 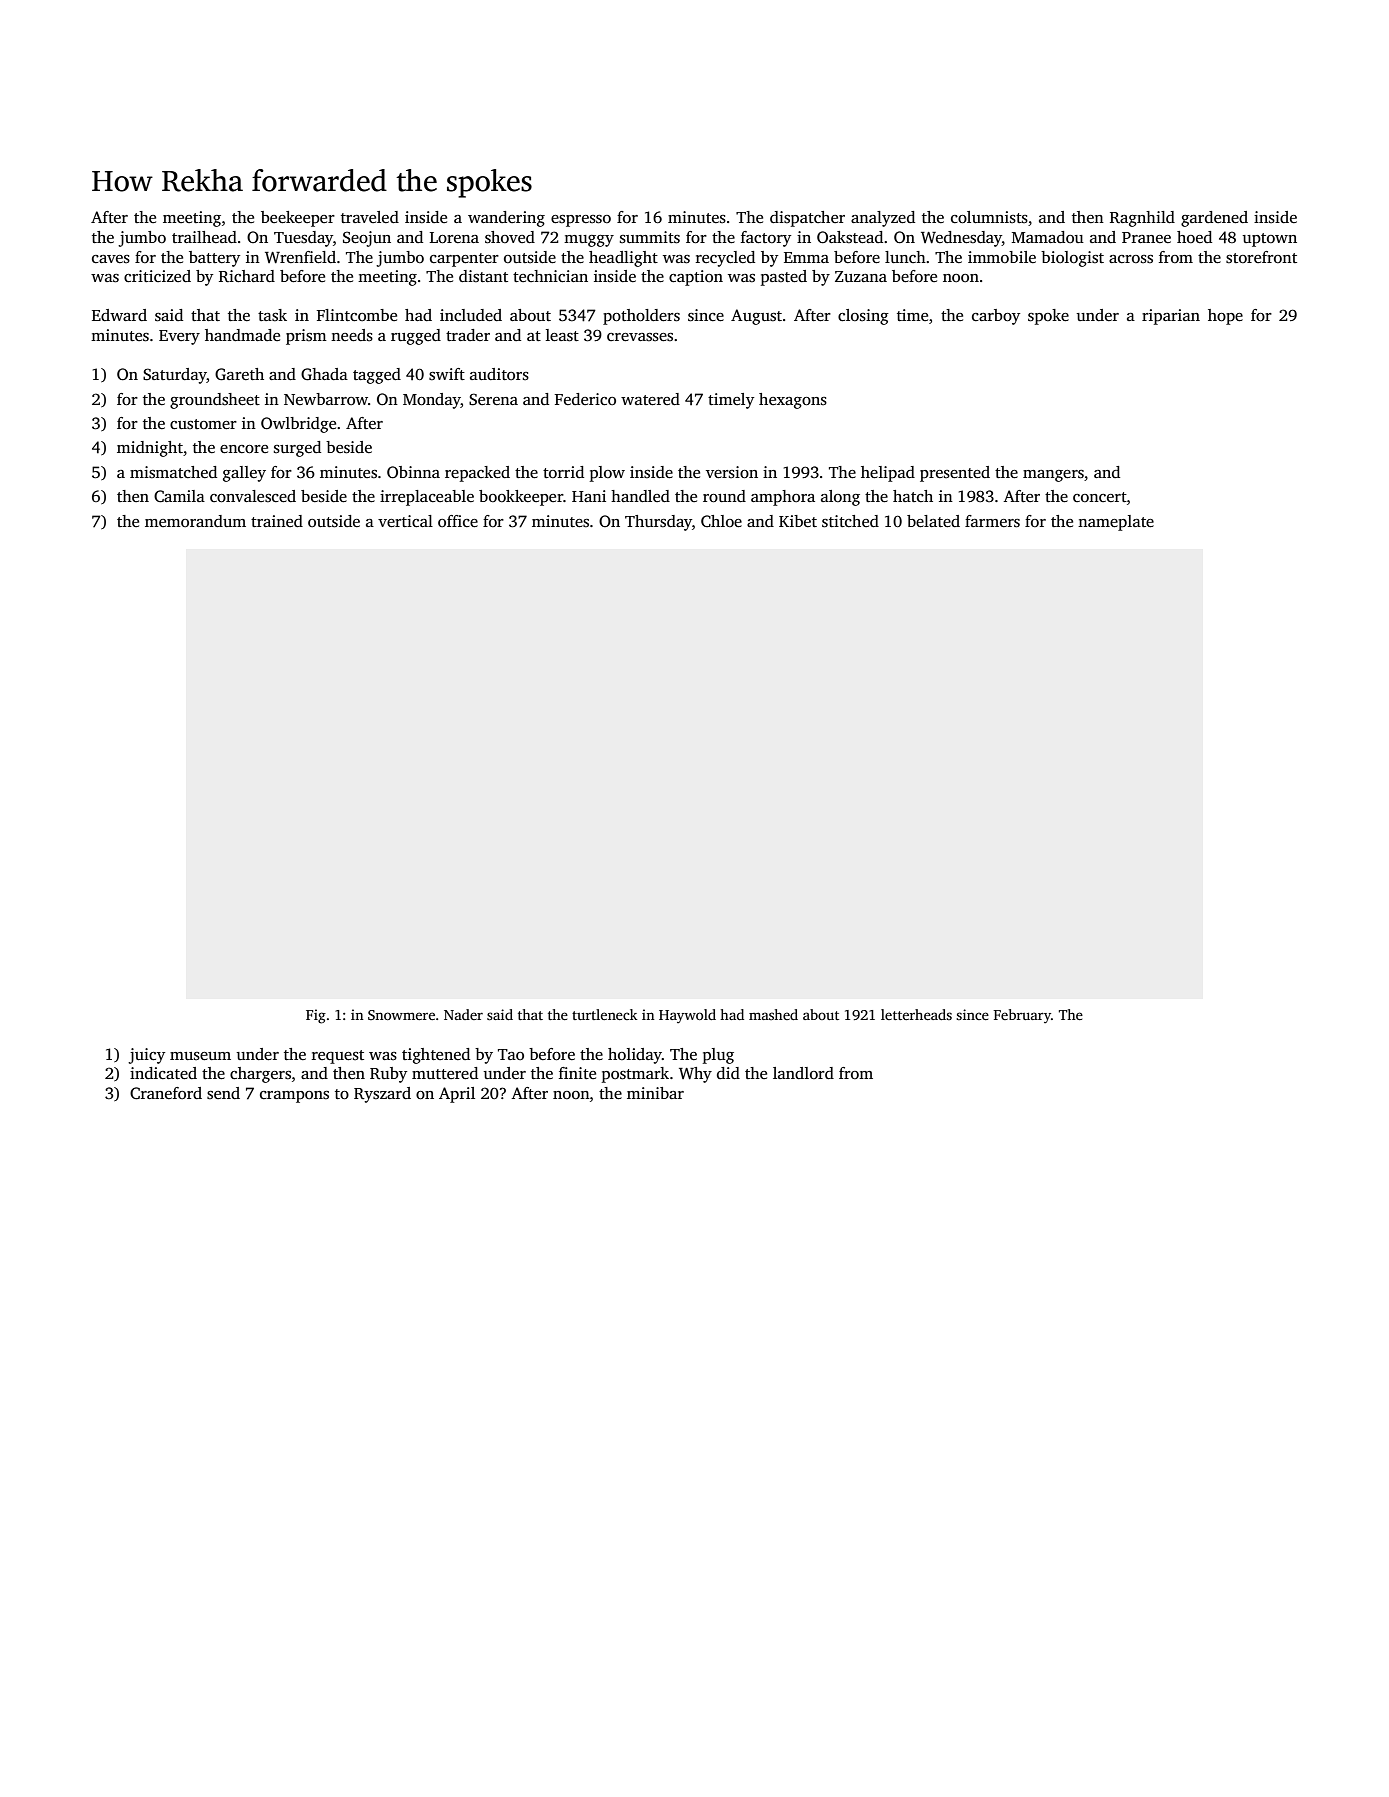 What do you see at coordinates (798, 521) in the screenshot?
I see `Kibet` at bounding box center [798, 521].
